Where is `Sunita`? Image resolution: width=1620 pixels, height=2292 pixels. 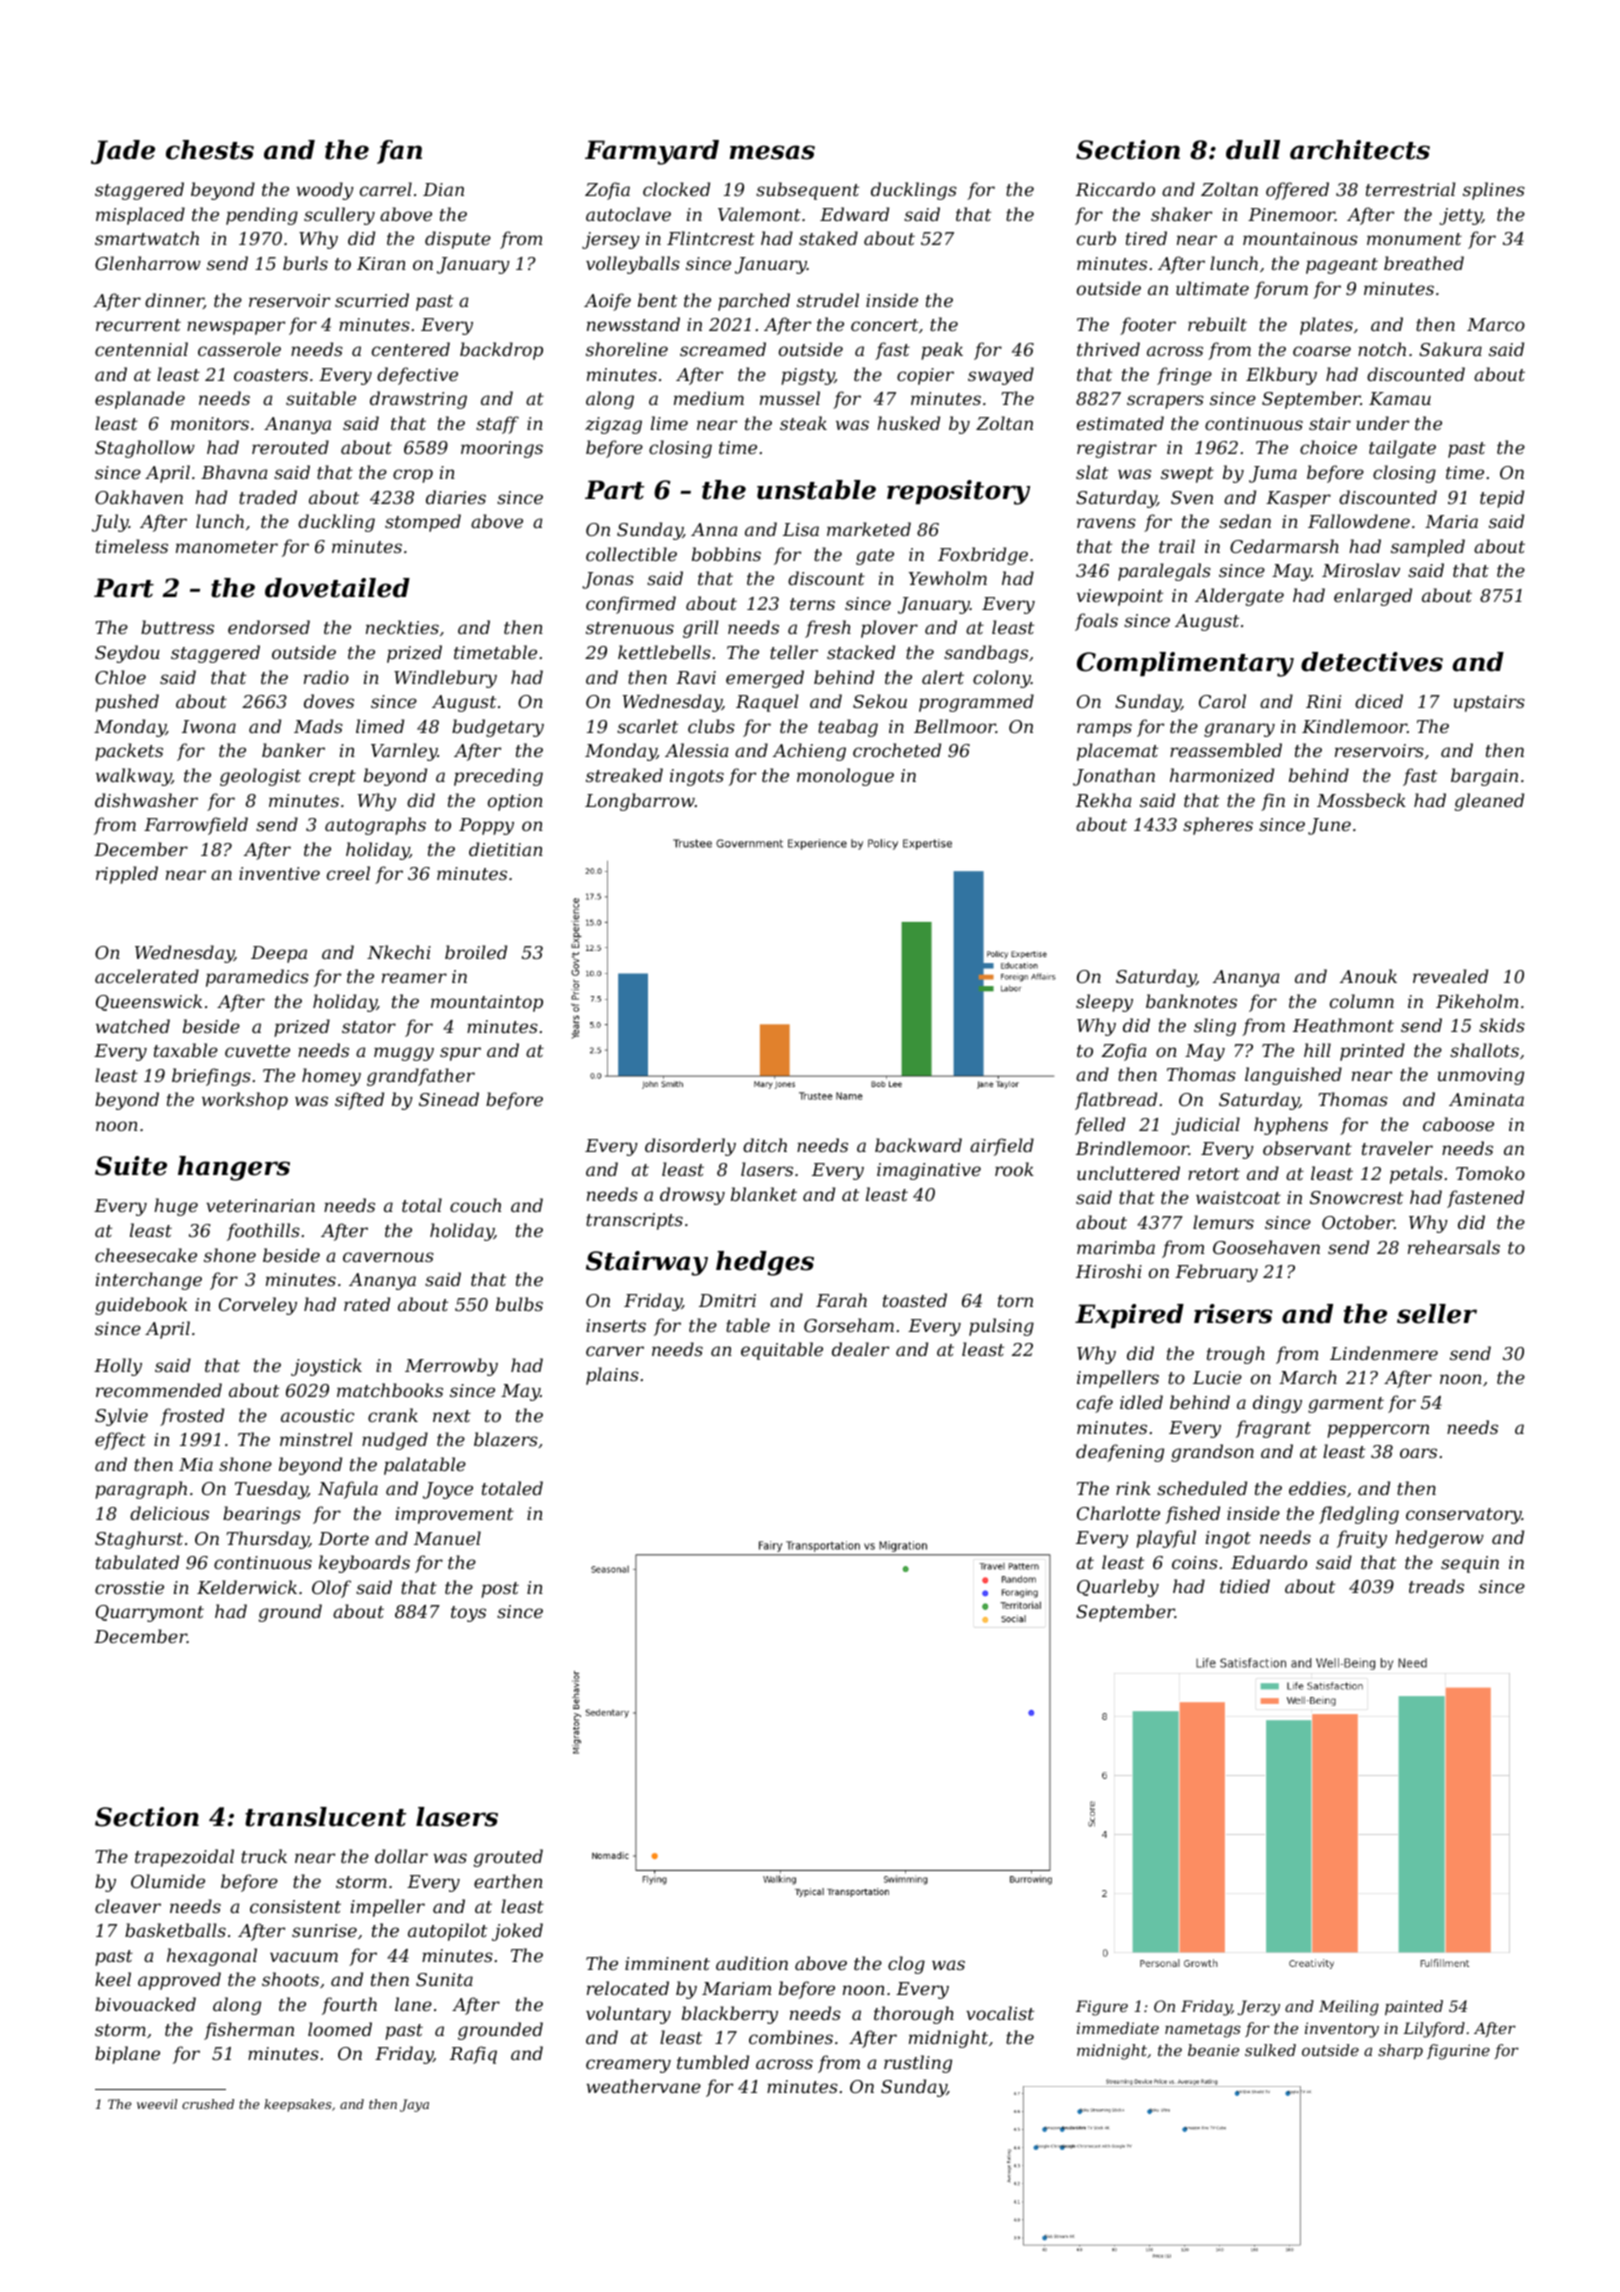
Sunita is located at coordinates (444, 1979).
